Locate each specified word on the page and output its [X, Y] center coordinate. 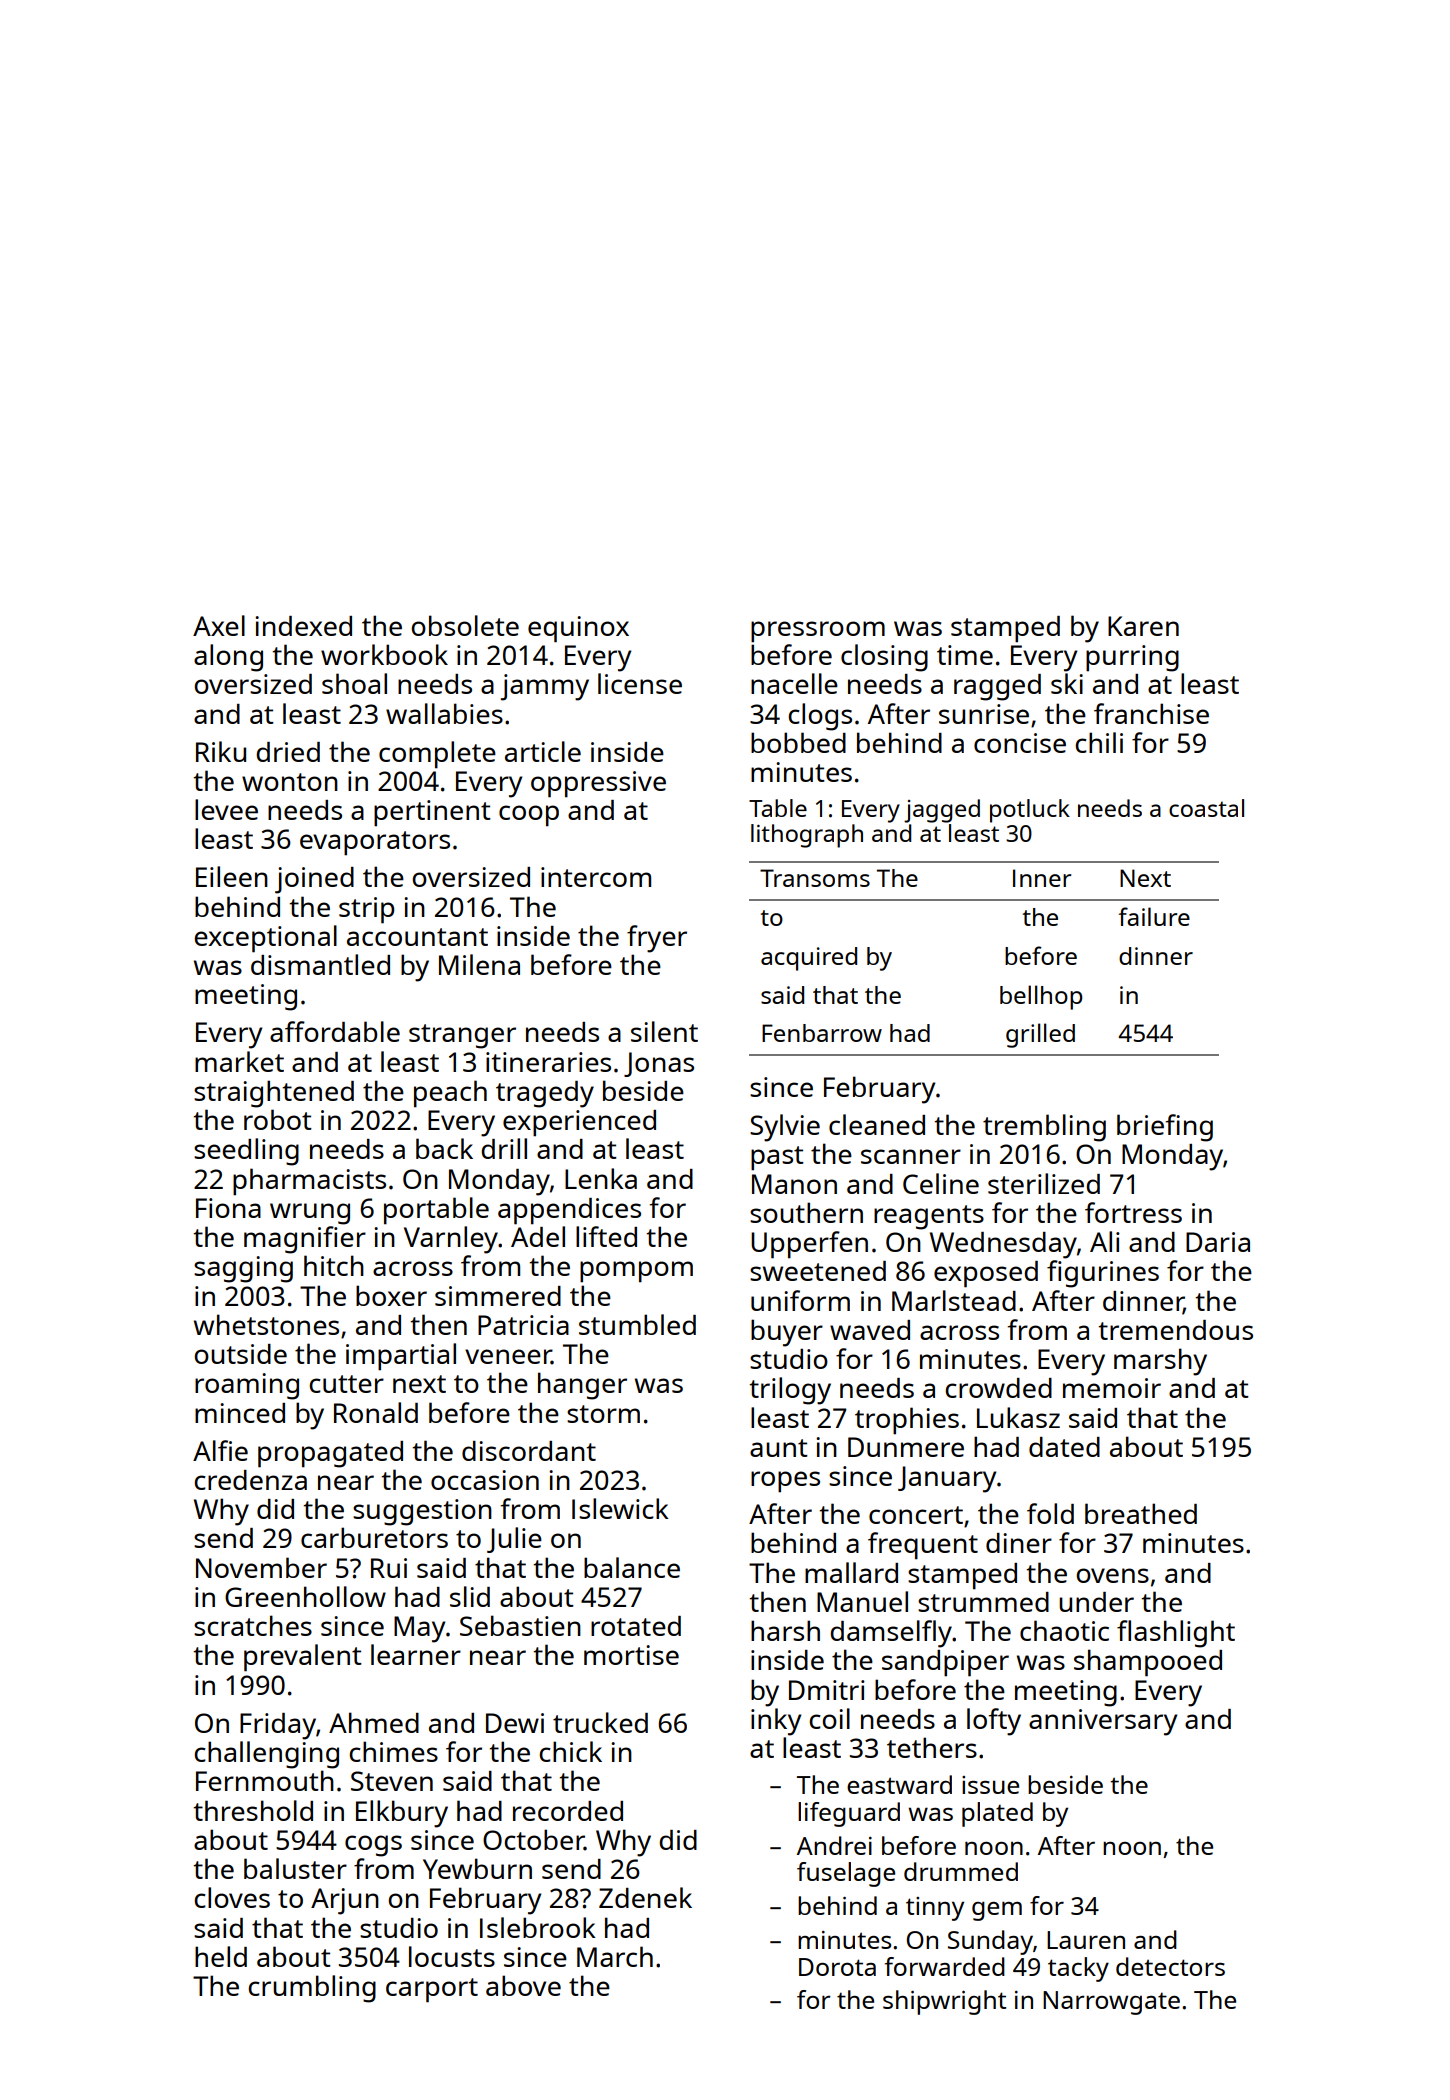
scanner [911, 1156]
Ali [1105, 1241]
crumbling [312, 1989]
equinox [578, 629]
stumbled [637, 1324]
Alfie [220, 1450]
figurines [1103, 1274]
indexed [303, 626]
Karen [1143, 626]
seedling [246, 1152]
